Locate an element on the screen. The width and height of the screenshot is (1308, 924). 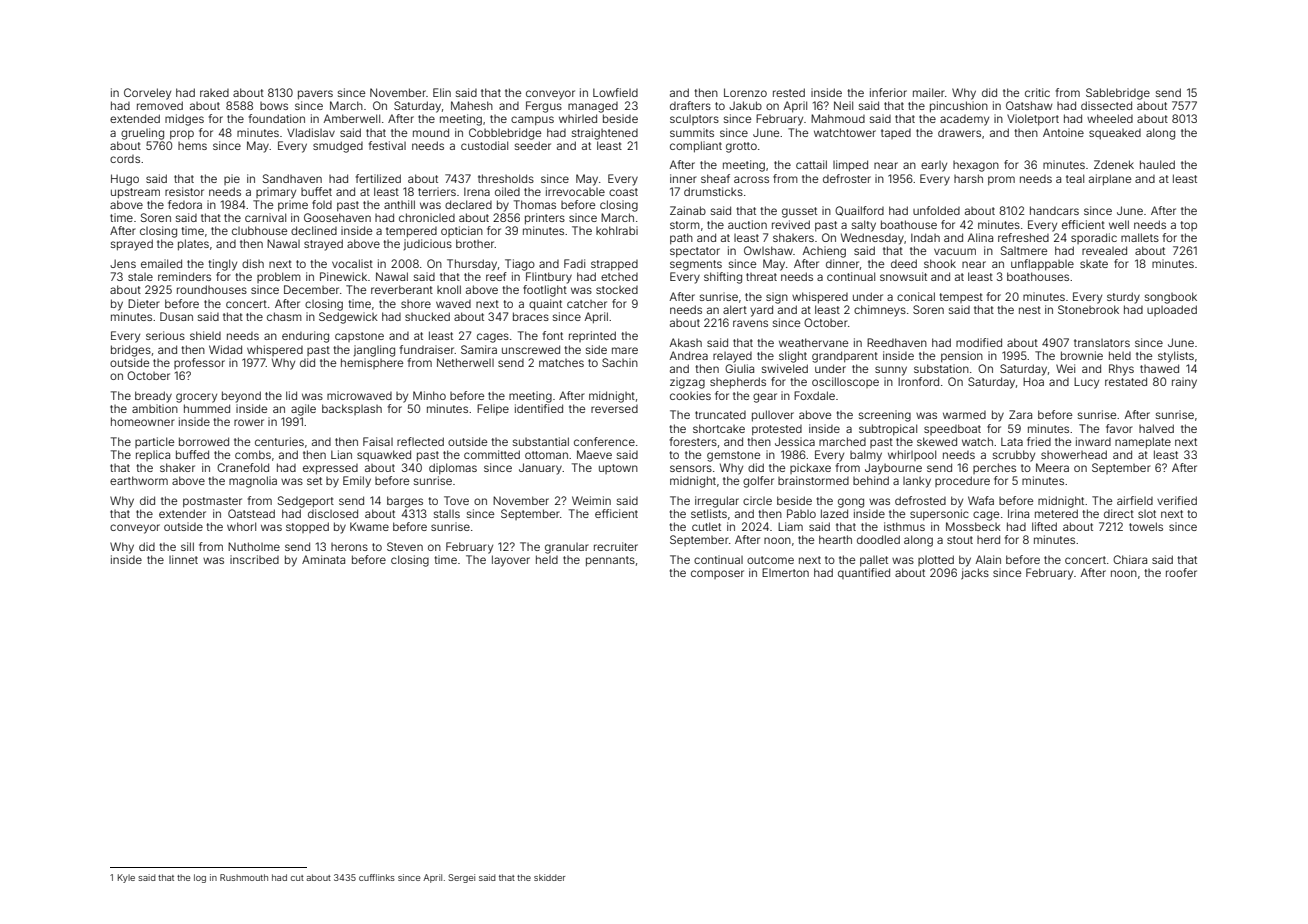
Kyle is located at coordinates (126, 878).
